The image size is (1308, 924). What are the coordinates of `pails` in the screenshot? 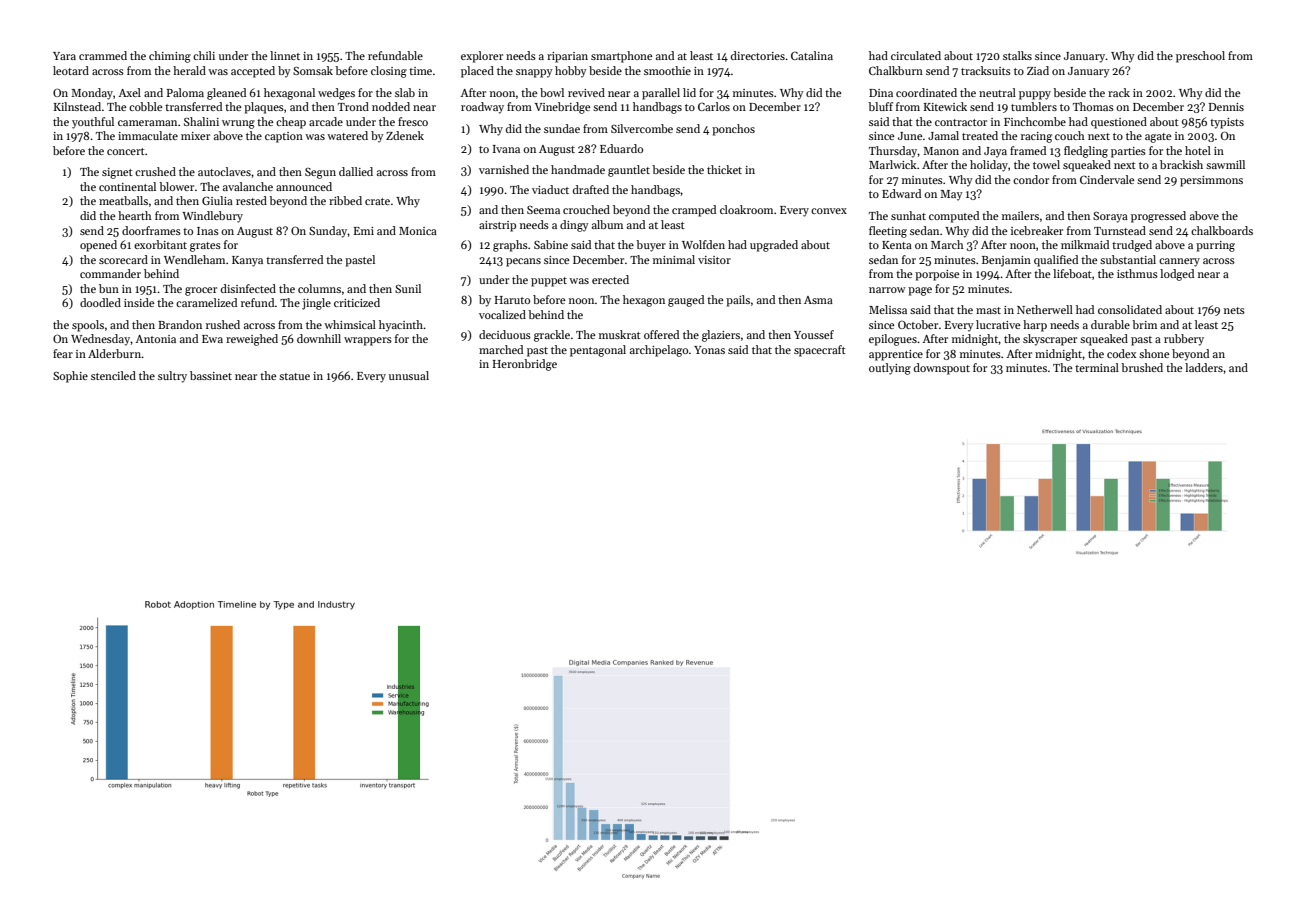 It's located at (738, 301).
